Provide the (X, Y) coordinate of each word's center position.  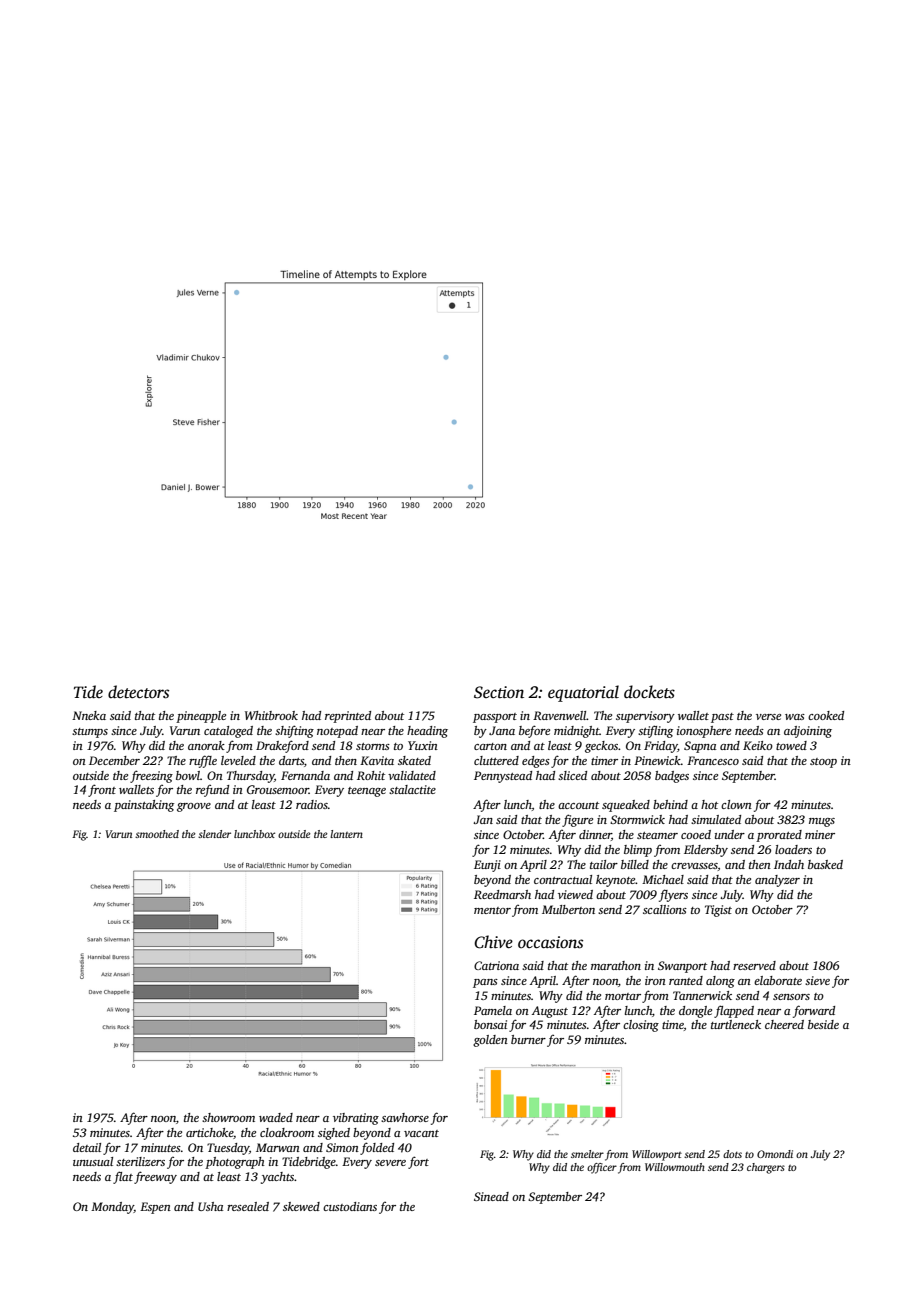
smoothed (157, 834)
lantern (346, 834)
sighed (334, 1134)
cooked (826, 715)
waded (276, 1117)
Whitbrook (271, 715)
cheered (784, 1024)
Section (499, 692)
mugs (822, 822)
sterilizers (140, 1161)
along (720, 982)
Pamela (493, 1010)
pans (485, 983)
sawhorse (405, 1117)
